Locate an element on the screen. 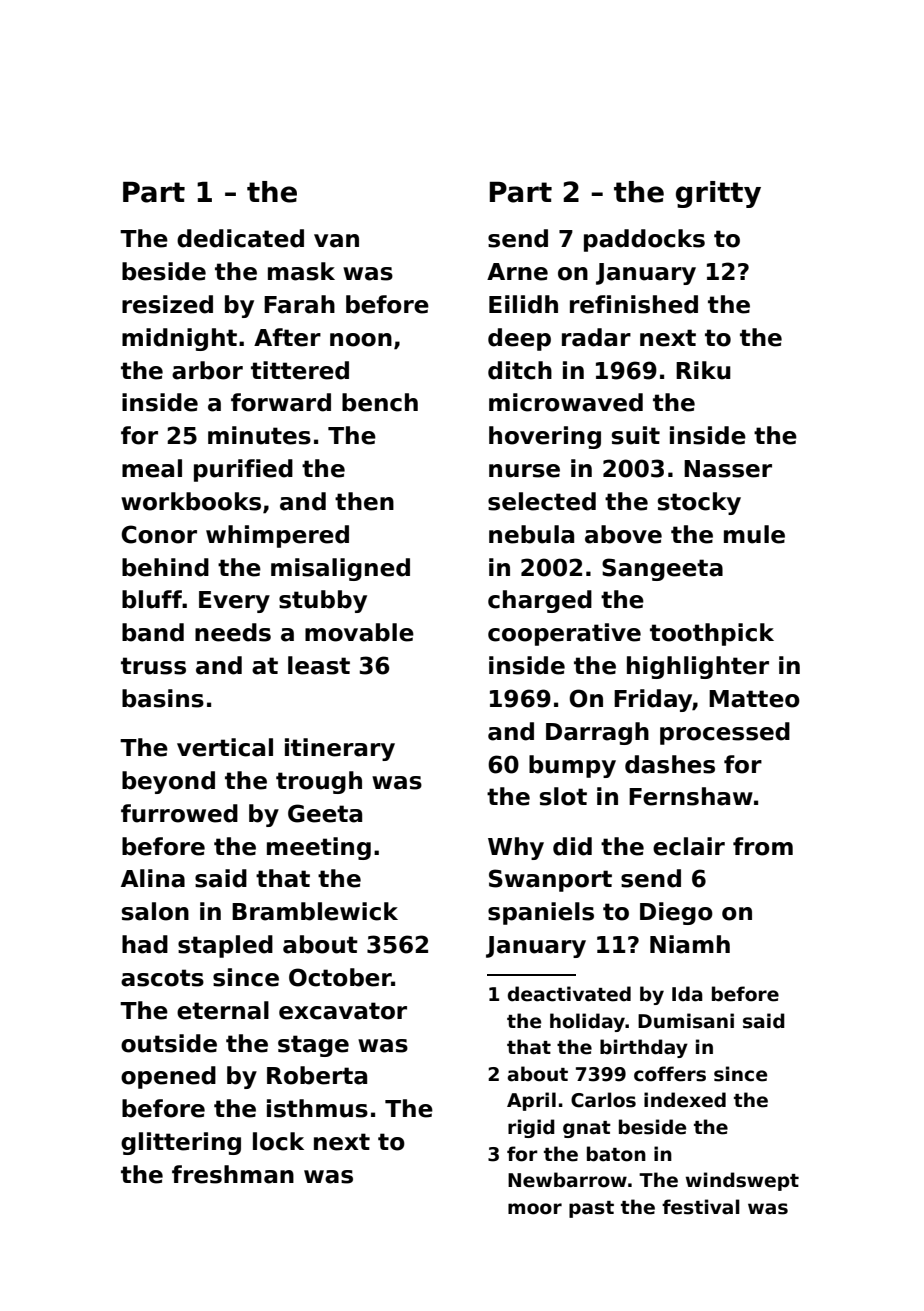 The image size is (924, 1311). mule is located at coordinates (754, 534).
